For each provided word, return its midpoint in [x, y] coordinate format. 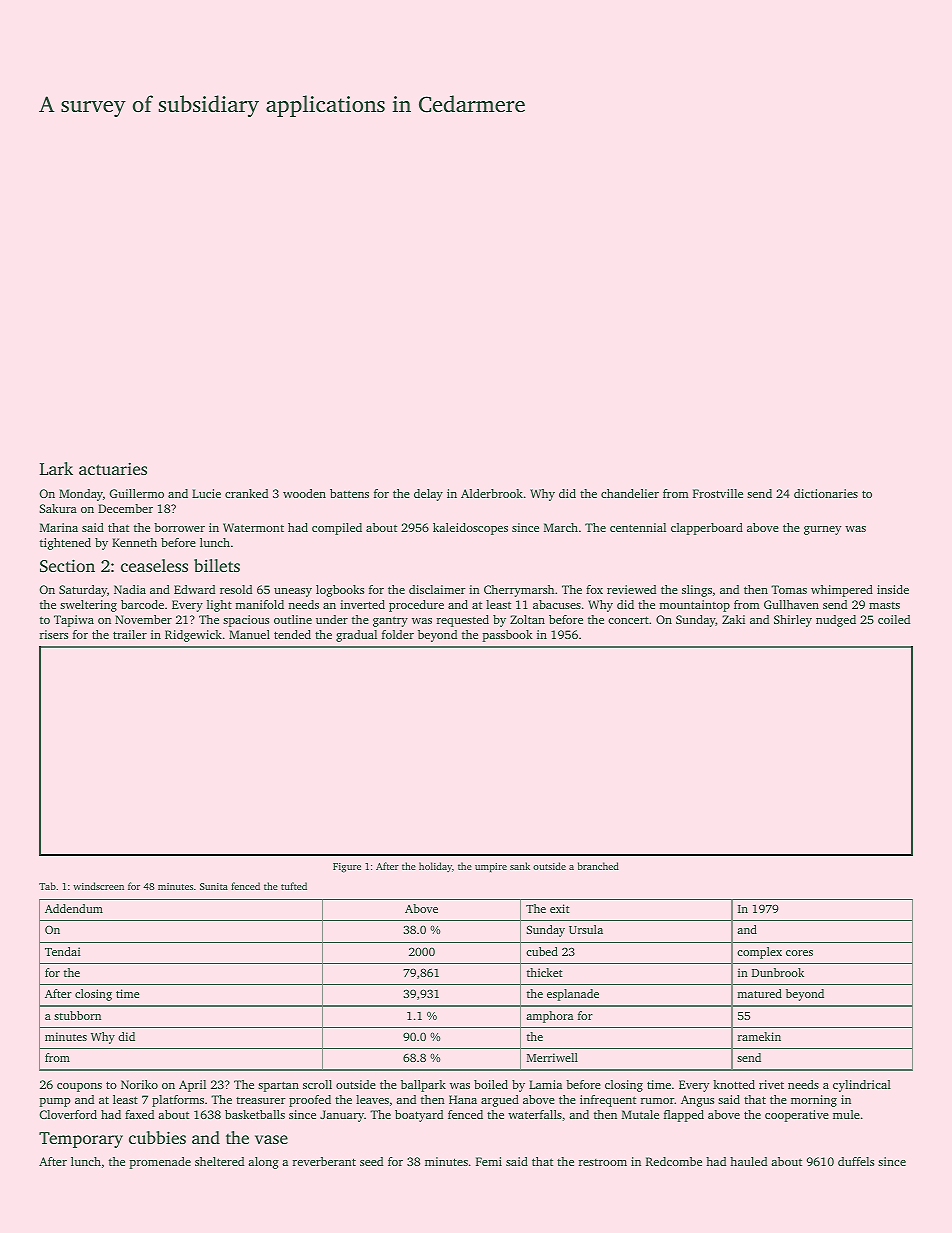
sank [520, 866]
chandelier [630, 493]
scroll [317, 1084]
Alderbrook [492, 493]
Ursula [586, 929]
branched [598, 866]
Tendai [62, 951]
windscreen [98, 886]
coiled [894, 619]
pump [55, 1102]
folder [398, 634]
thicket [545, 972]
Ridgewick [193, 636]
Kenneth [134, 542]
